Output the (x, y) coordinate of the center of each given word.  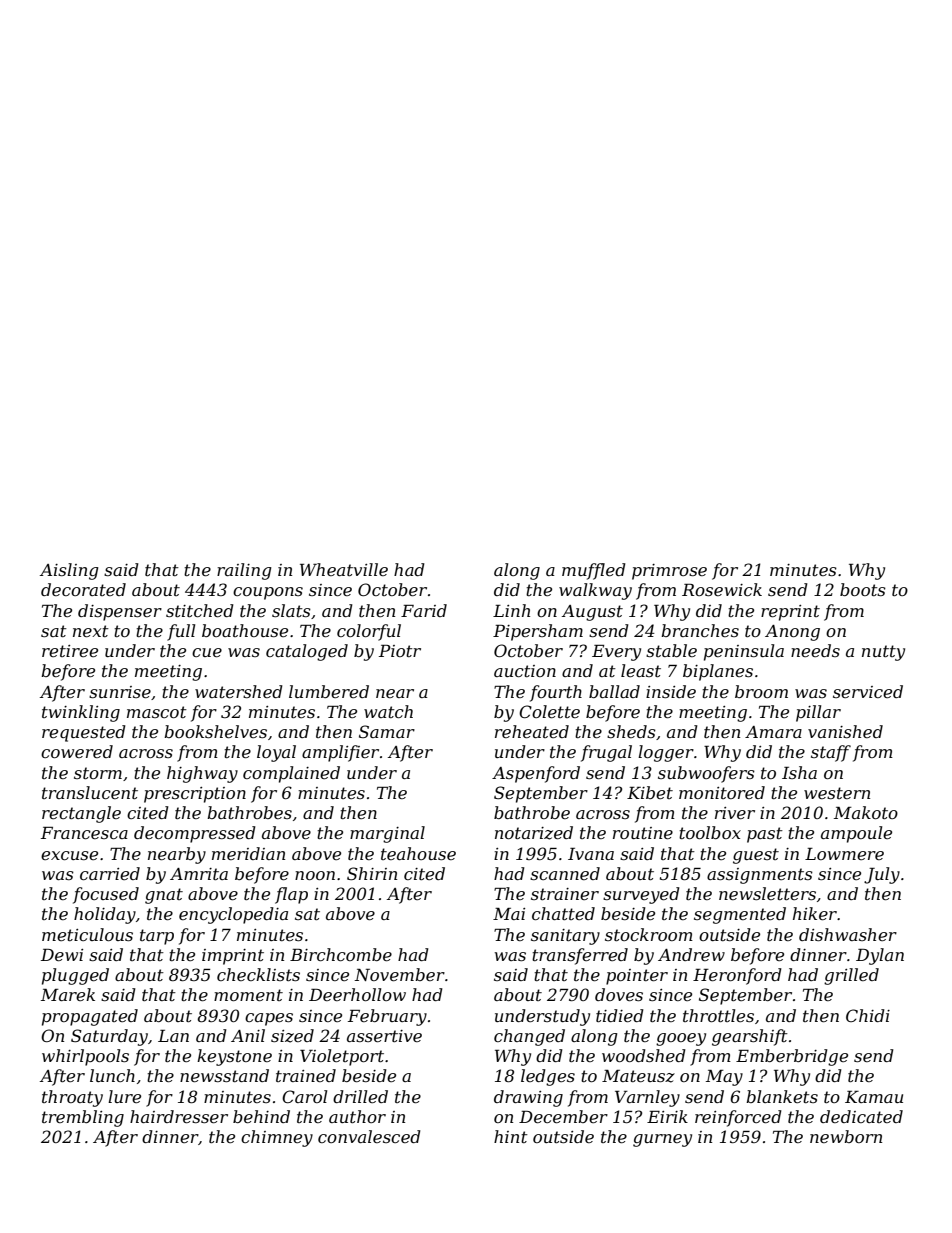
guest (756, 856)
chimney (277, 1138)
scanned (565, 873)
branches (700, 630)
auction (525, 671)
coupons (268, 593)
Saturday (109, 1037)
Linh (511, 610)
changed (529, 1037)
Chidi (868, 1015)
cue (207, 652)
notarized (534, 833)
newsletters (767, 893)
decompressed (195, 834)
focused (106, 895)
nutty (883, 653)
